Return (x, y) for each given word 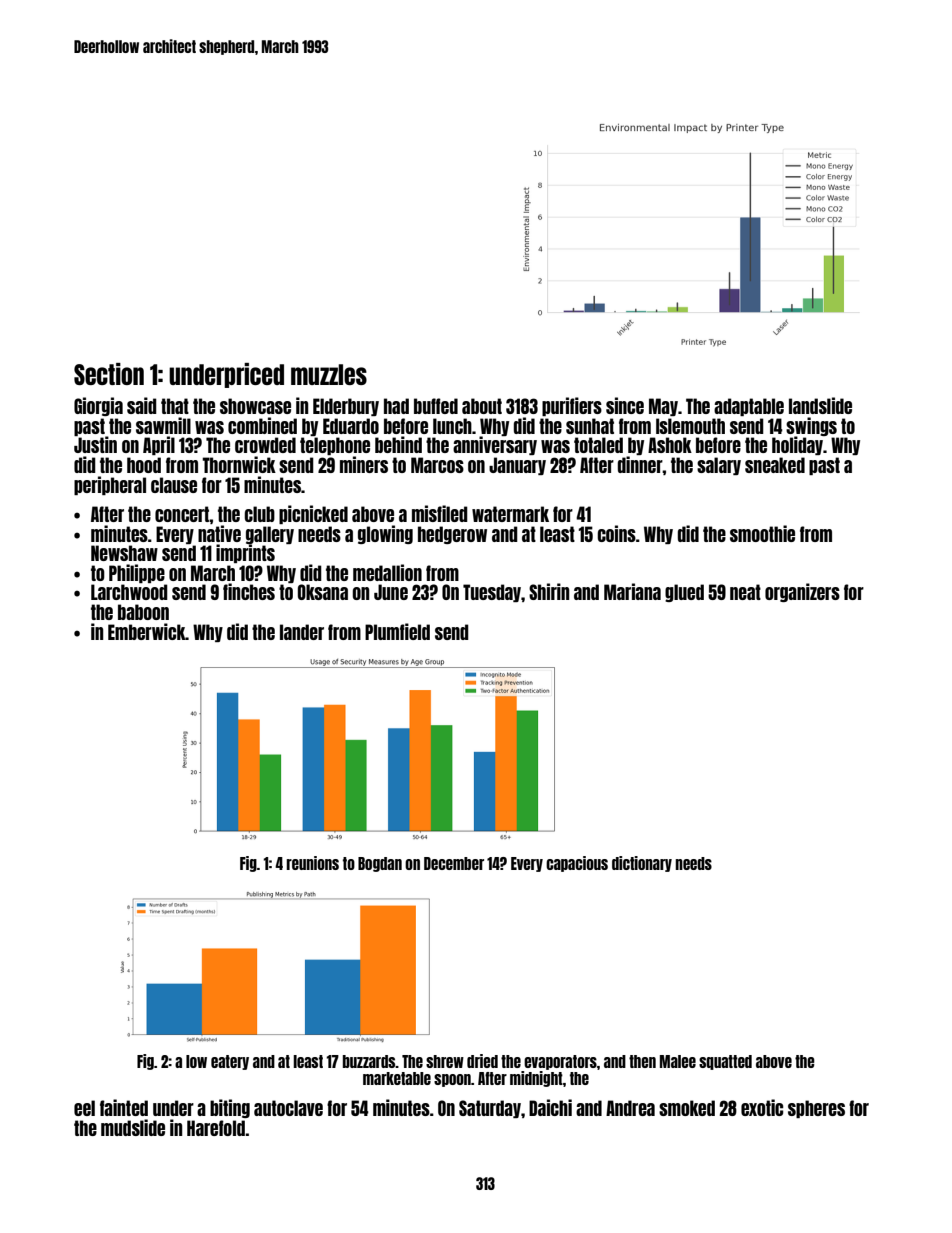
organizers (802, 592)
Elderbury (346, 407)
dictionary (642, 864)
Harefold (216, 1128)
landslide (820, 405)
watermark (510, 514)
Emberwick (147, 631)
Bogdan (380, 864)
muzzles (329, 374)
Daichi (550, 1107)
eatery (230, 1062)
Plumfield (397, 631)
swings (811, 427)
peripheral (110, 485)
